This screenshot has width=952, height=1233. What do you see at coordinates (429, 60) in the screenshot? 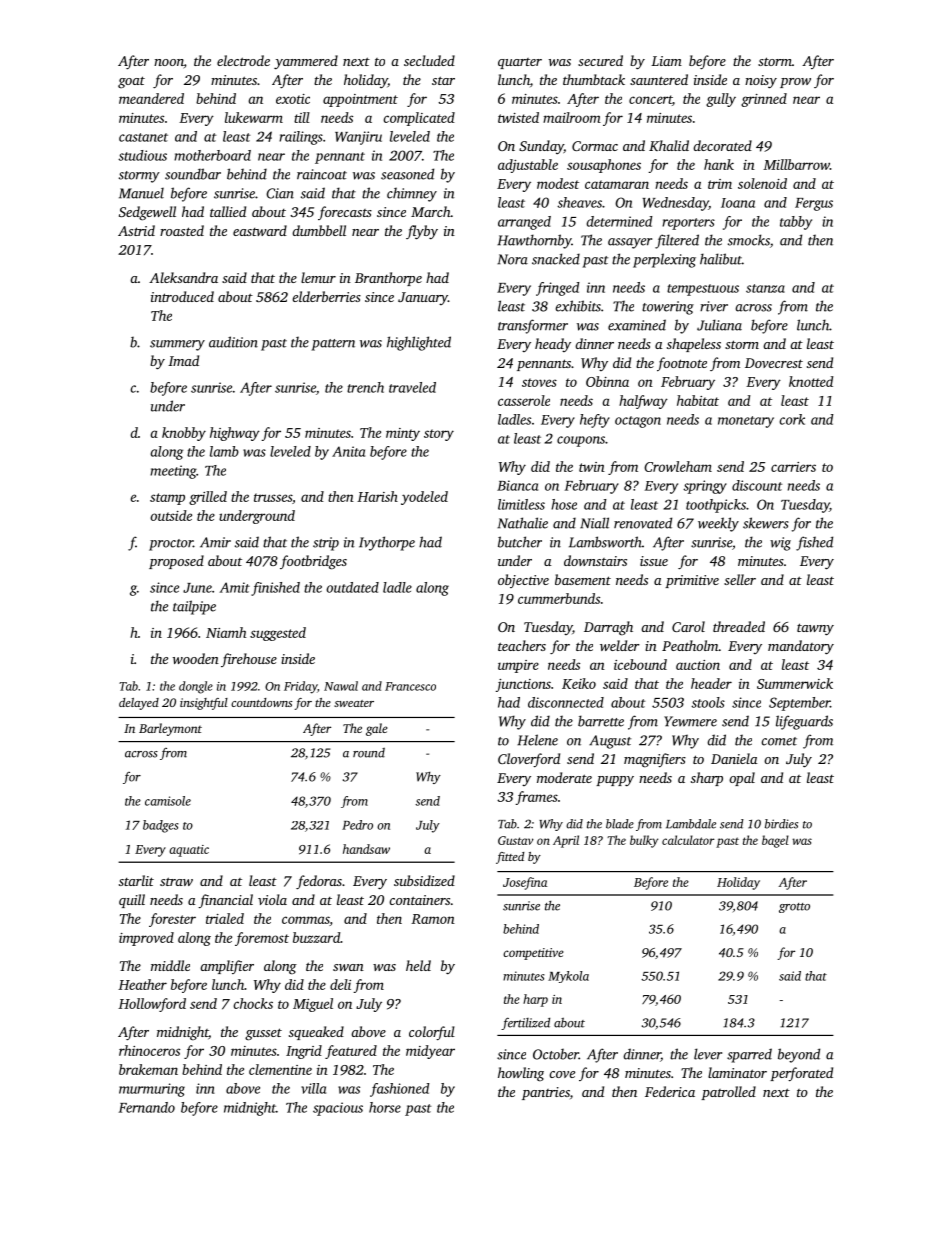
I see `secluded` at bounding box center [429, 60].
